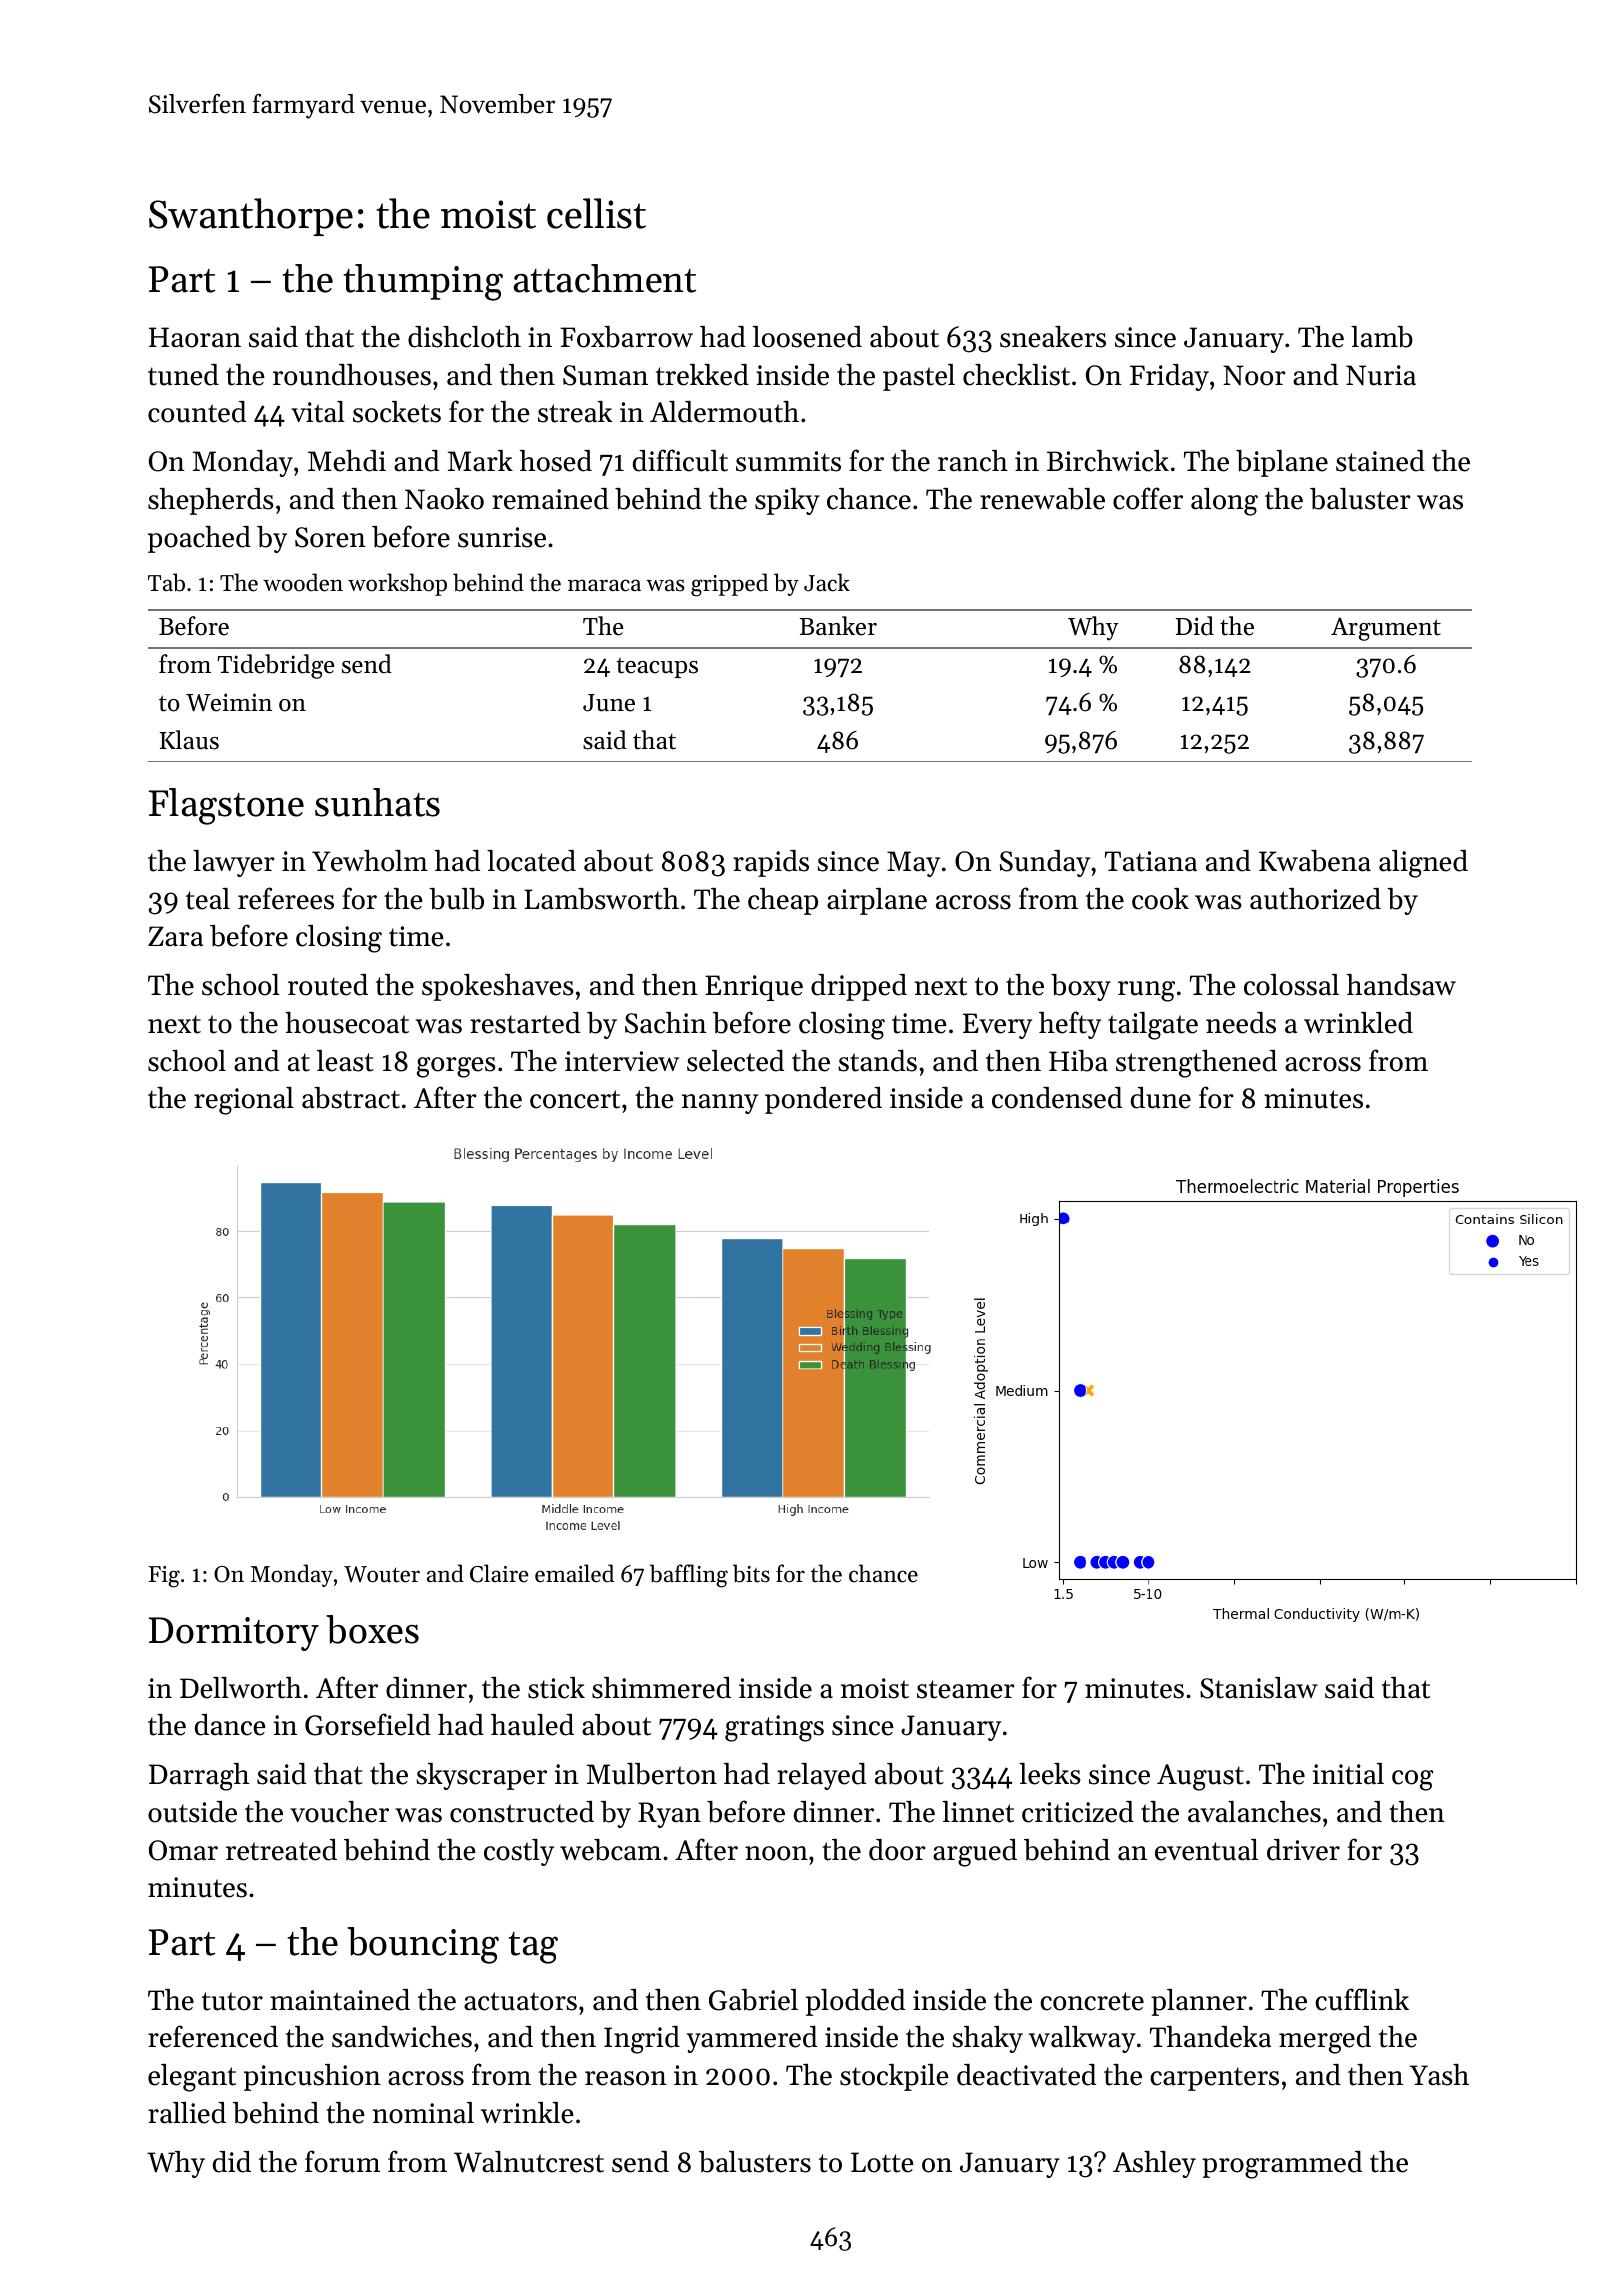 The height and width of the screenshot is (2292, 1620). I want to click on Lotte, so click(882, 2162).
